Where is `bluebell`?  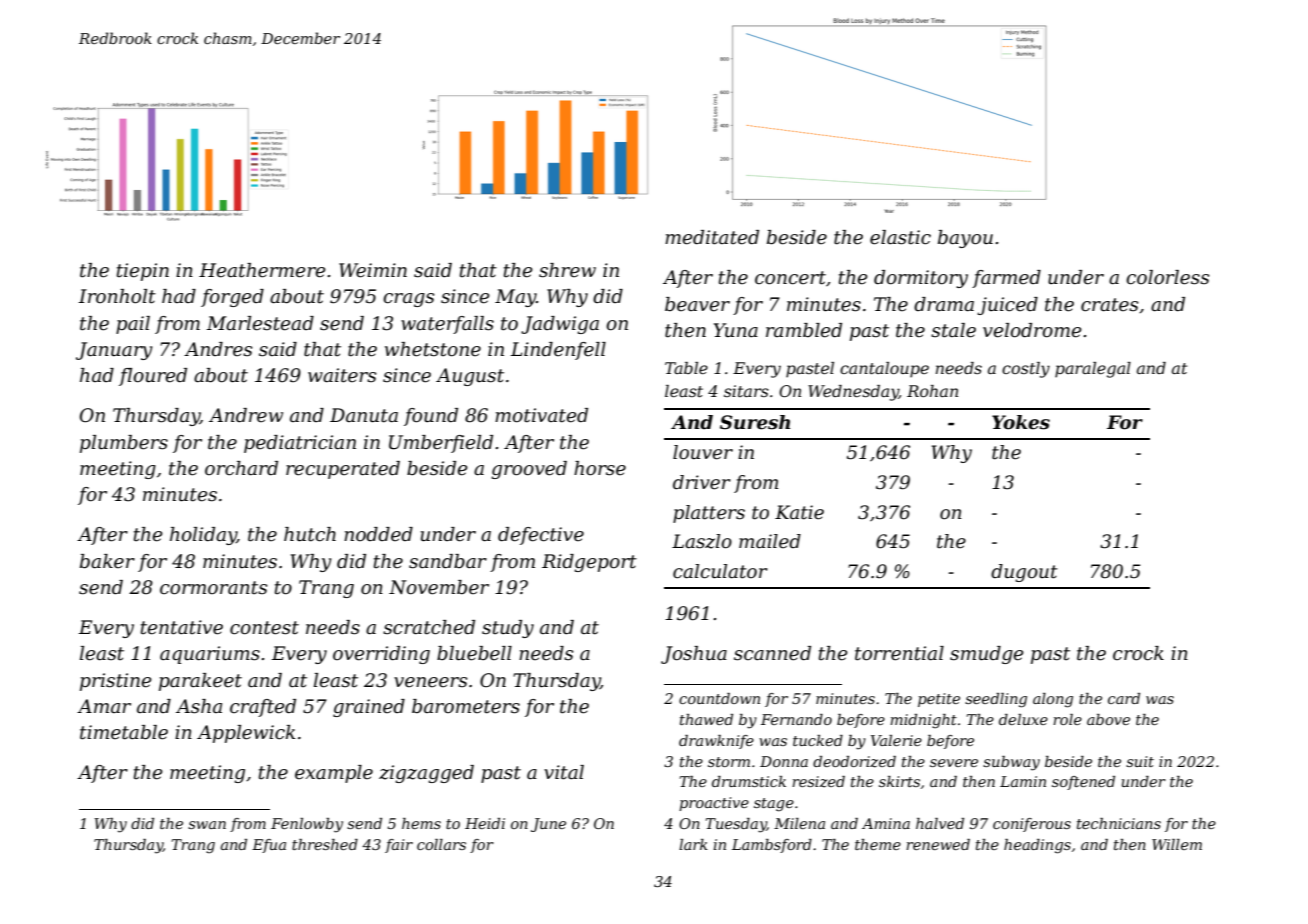
bluebell is located at coordinates (474, 653).
